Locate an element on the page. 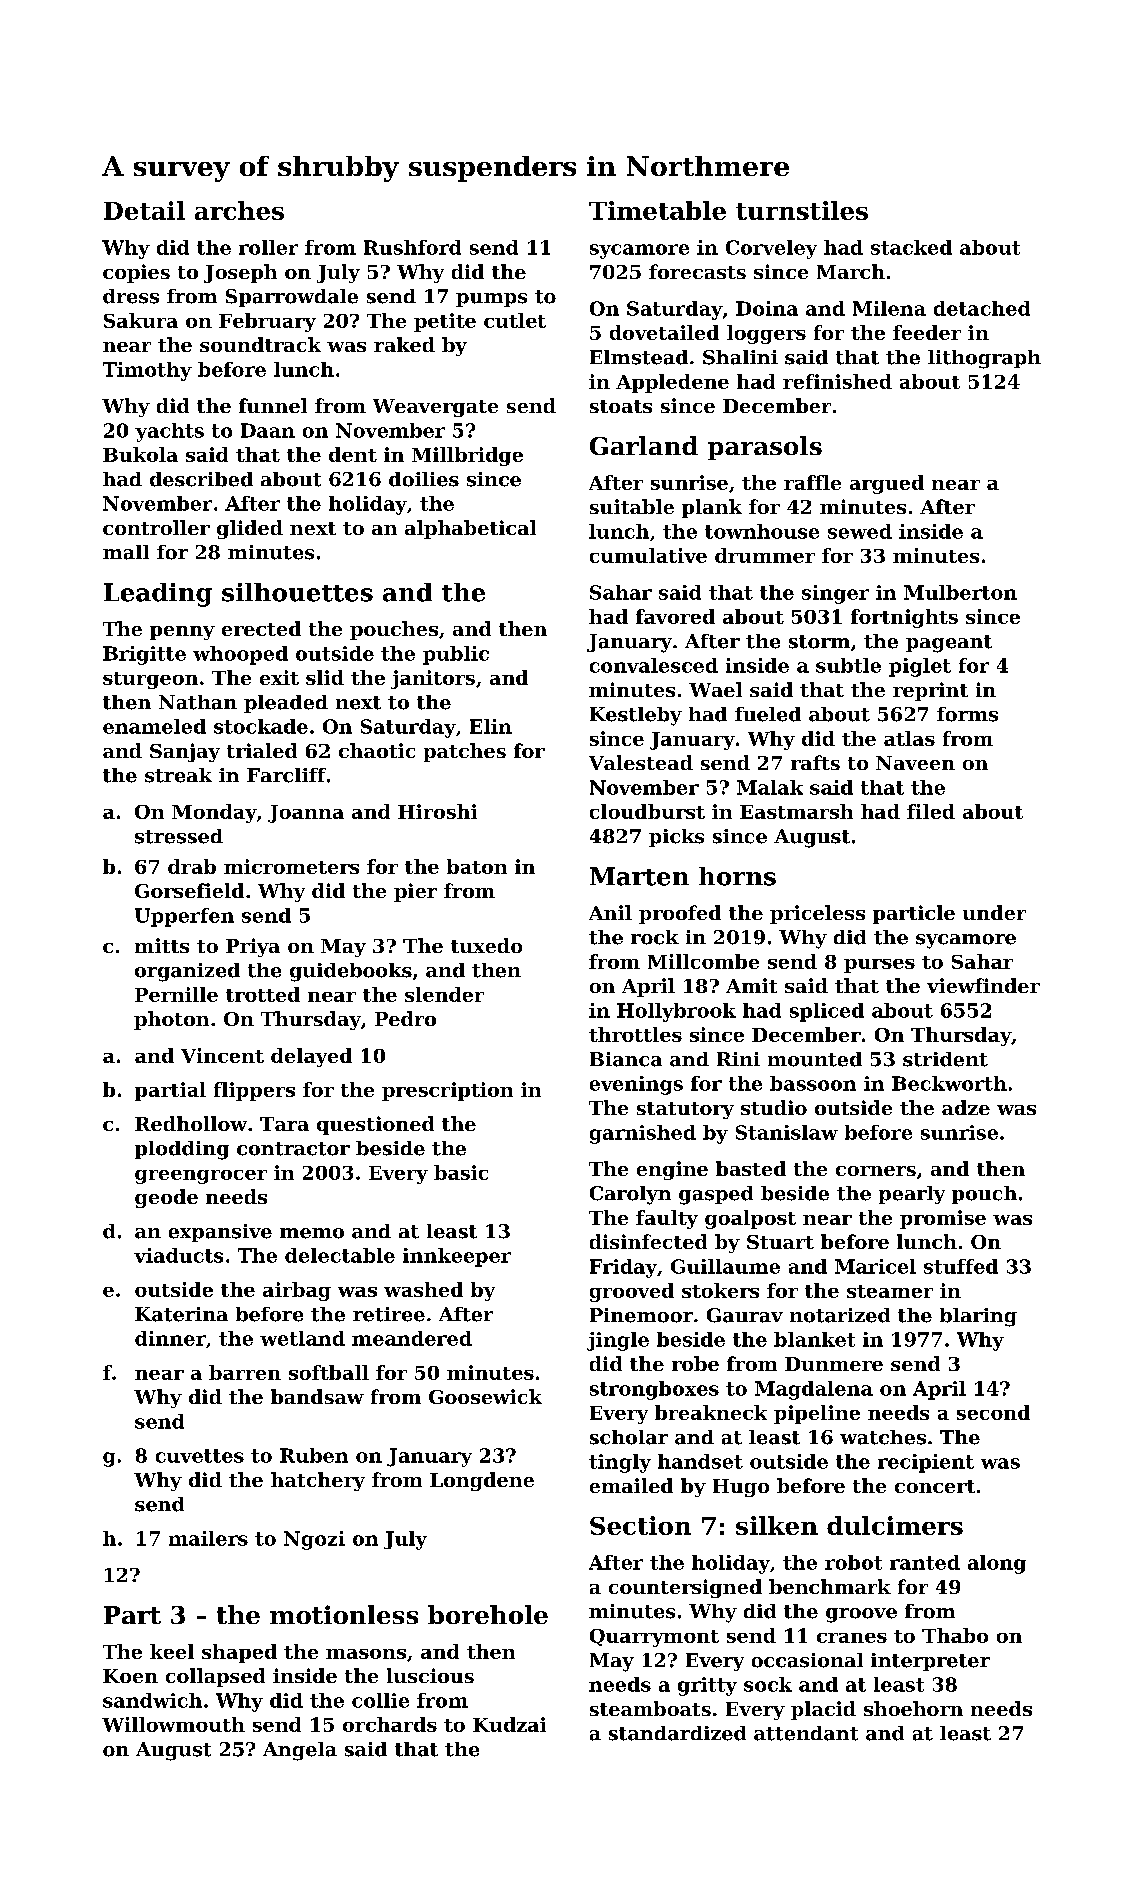 This page has height=1888, width=1146. handset is located at coordinates (700, 1461).
